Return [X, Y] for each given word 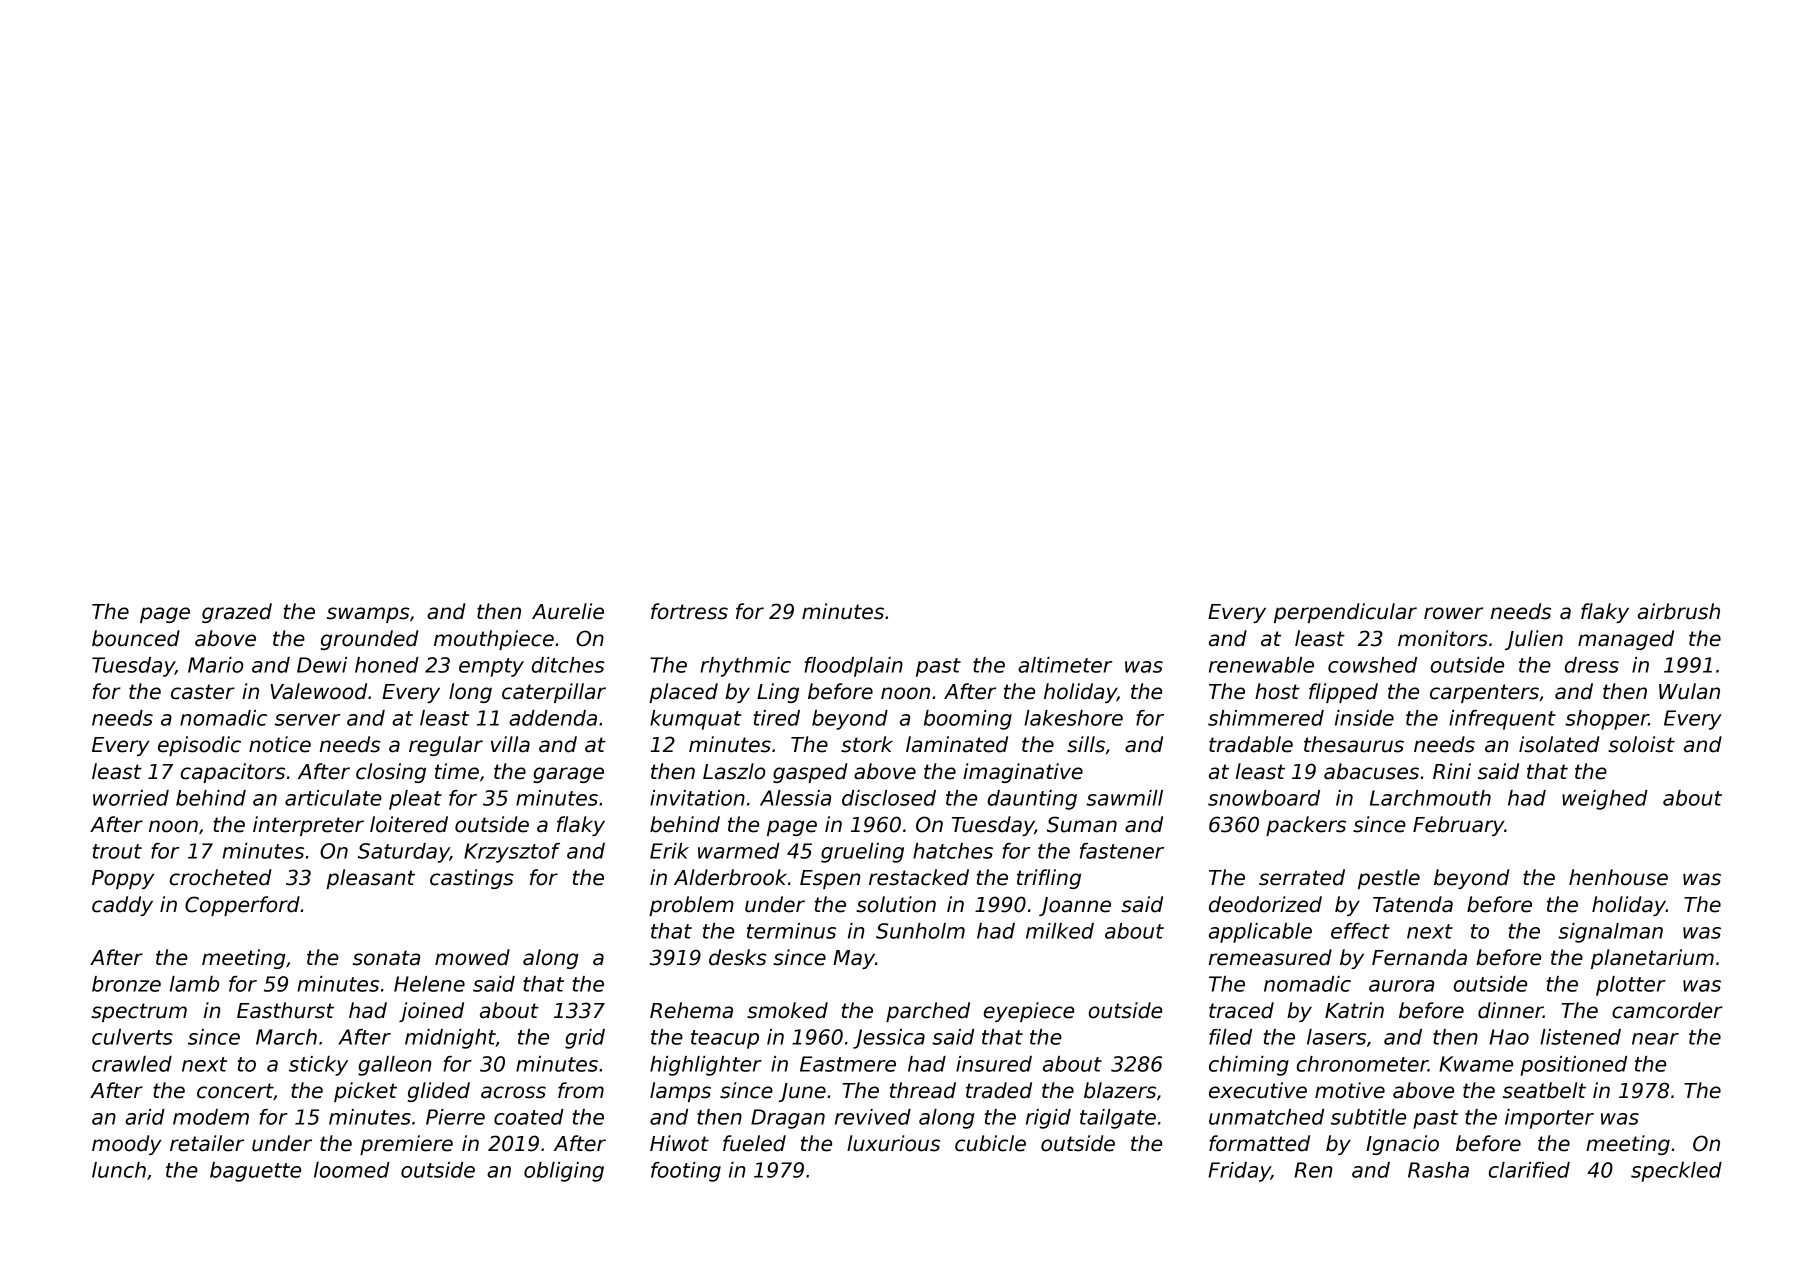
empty [491, 667]
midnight [450, 1039]
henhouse [1618, 877]
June [802, 1092]
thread [923, 1090]
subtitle [1368, 1117]
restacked [919, 877]
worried [131, 798]
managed [1626, 640]
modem [211, 1117]
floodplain [853, 667]
